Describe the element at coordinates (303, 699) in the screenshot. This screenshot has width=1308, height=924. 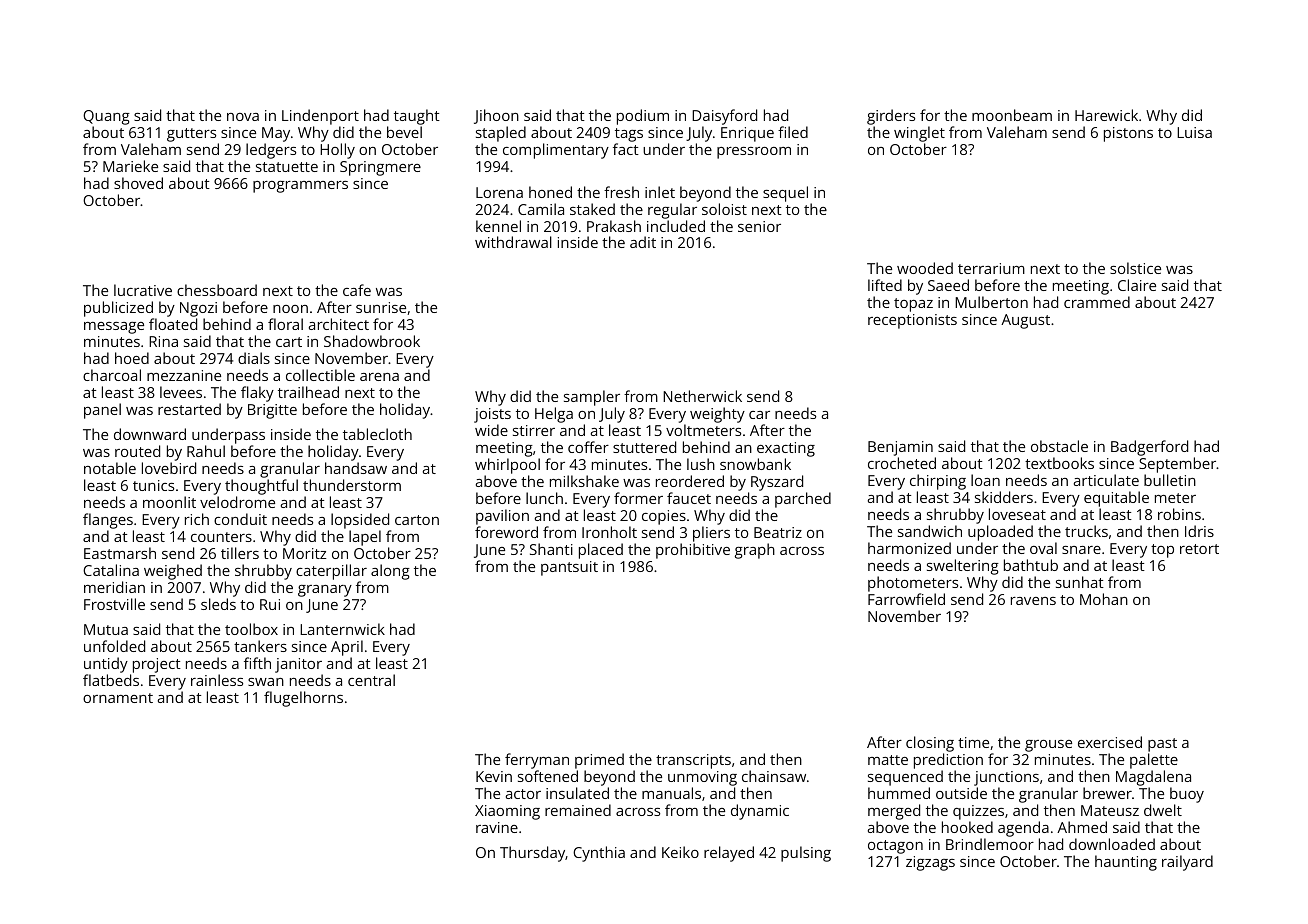
I see `flugelhorns` at that location.
